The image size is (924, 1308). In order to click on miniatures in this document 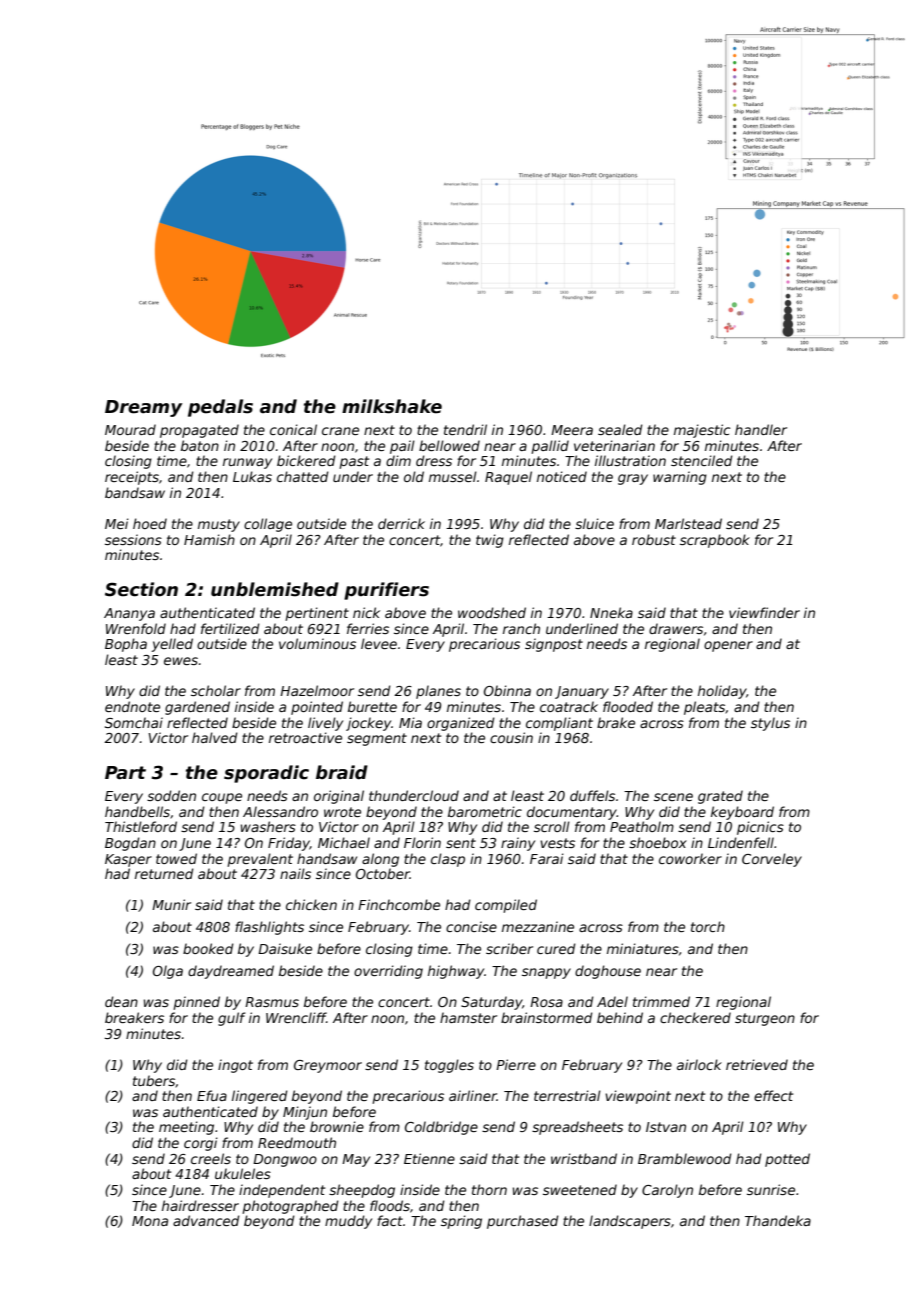, I will do `click(643, 948)`.
